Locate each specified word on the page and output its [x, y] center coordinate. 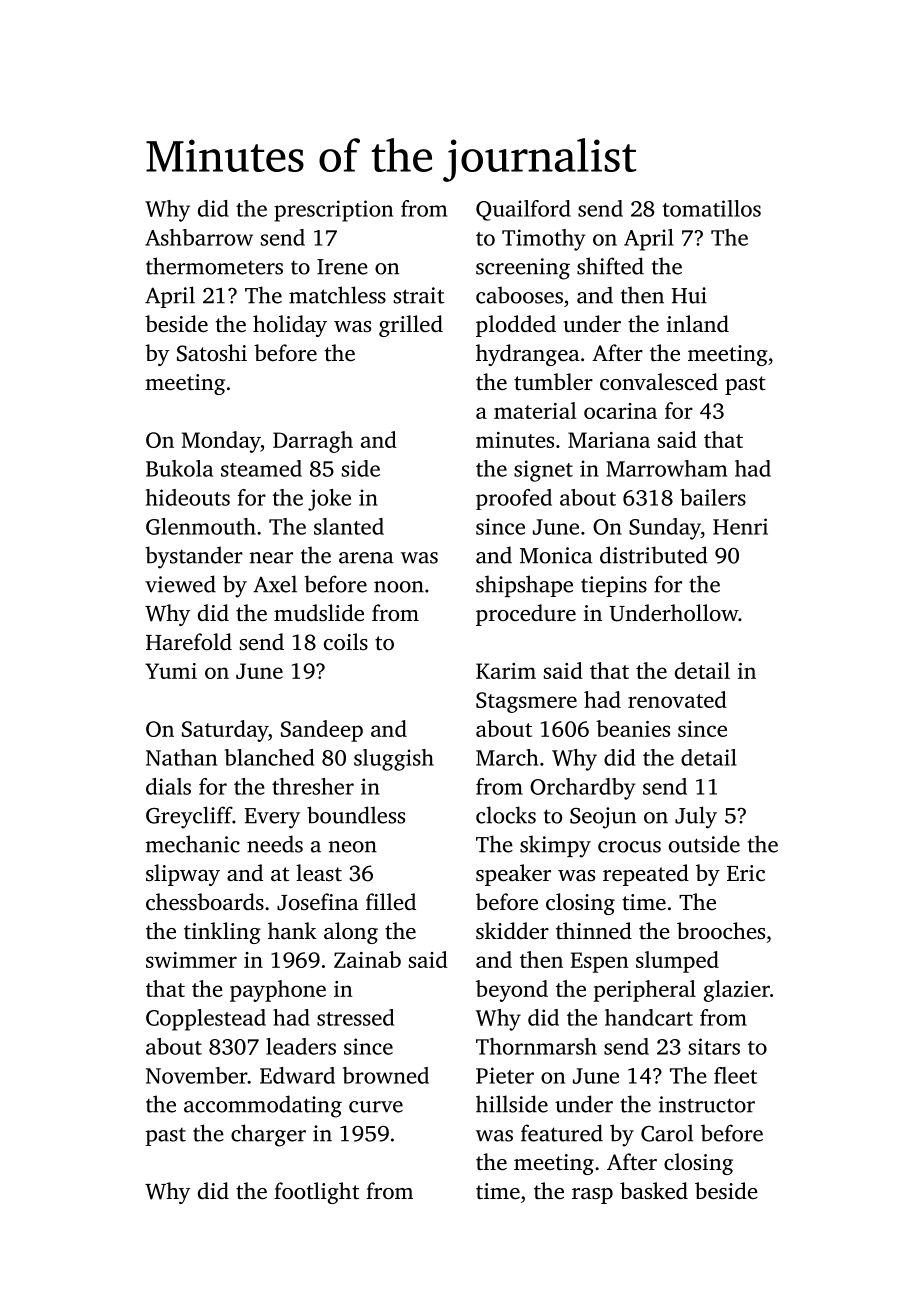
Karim [506, 671]
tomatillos [711, 208]
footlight [316, 1193]
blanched [269, 757]
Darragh [313, 442]
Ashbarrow [199, 237]
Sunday [665, 529]
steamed [261, 468]
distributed [654, 555]
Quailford [523, 210]
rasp [592, 1196]
